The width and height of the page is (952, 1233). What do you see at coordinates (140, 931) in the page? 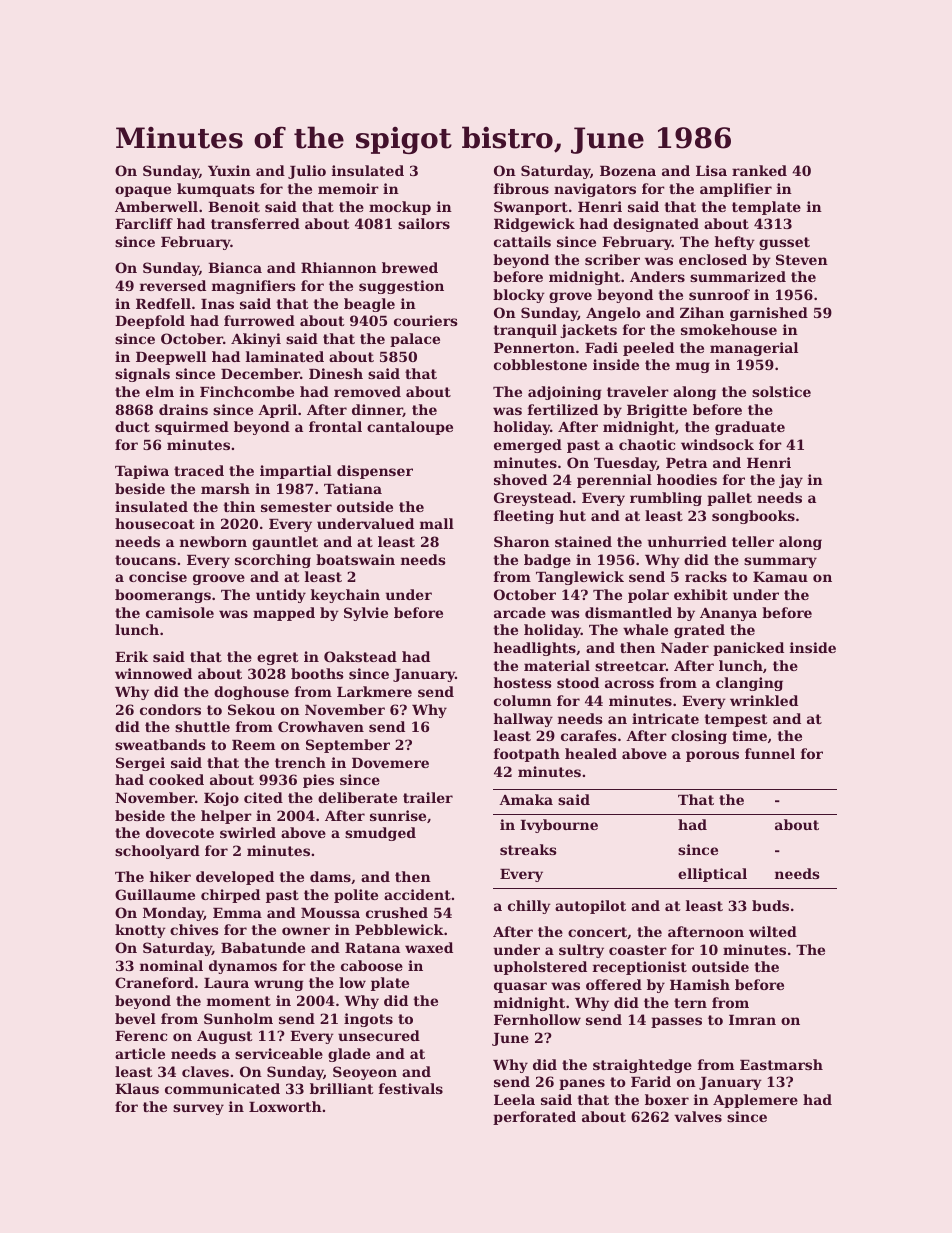
I see `knotty` at bounding box center [140, 931].
